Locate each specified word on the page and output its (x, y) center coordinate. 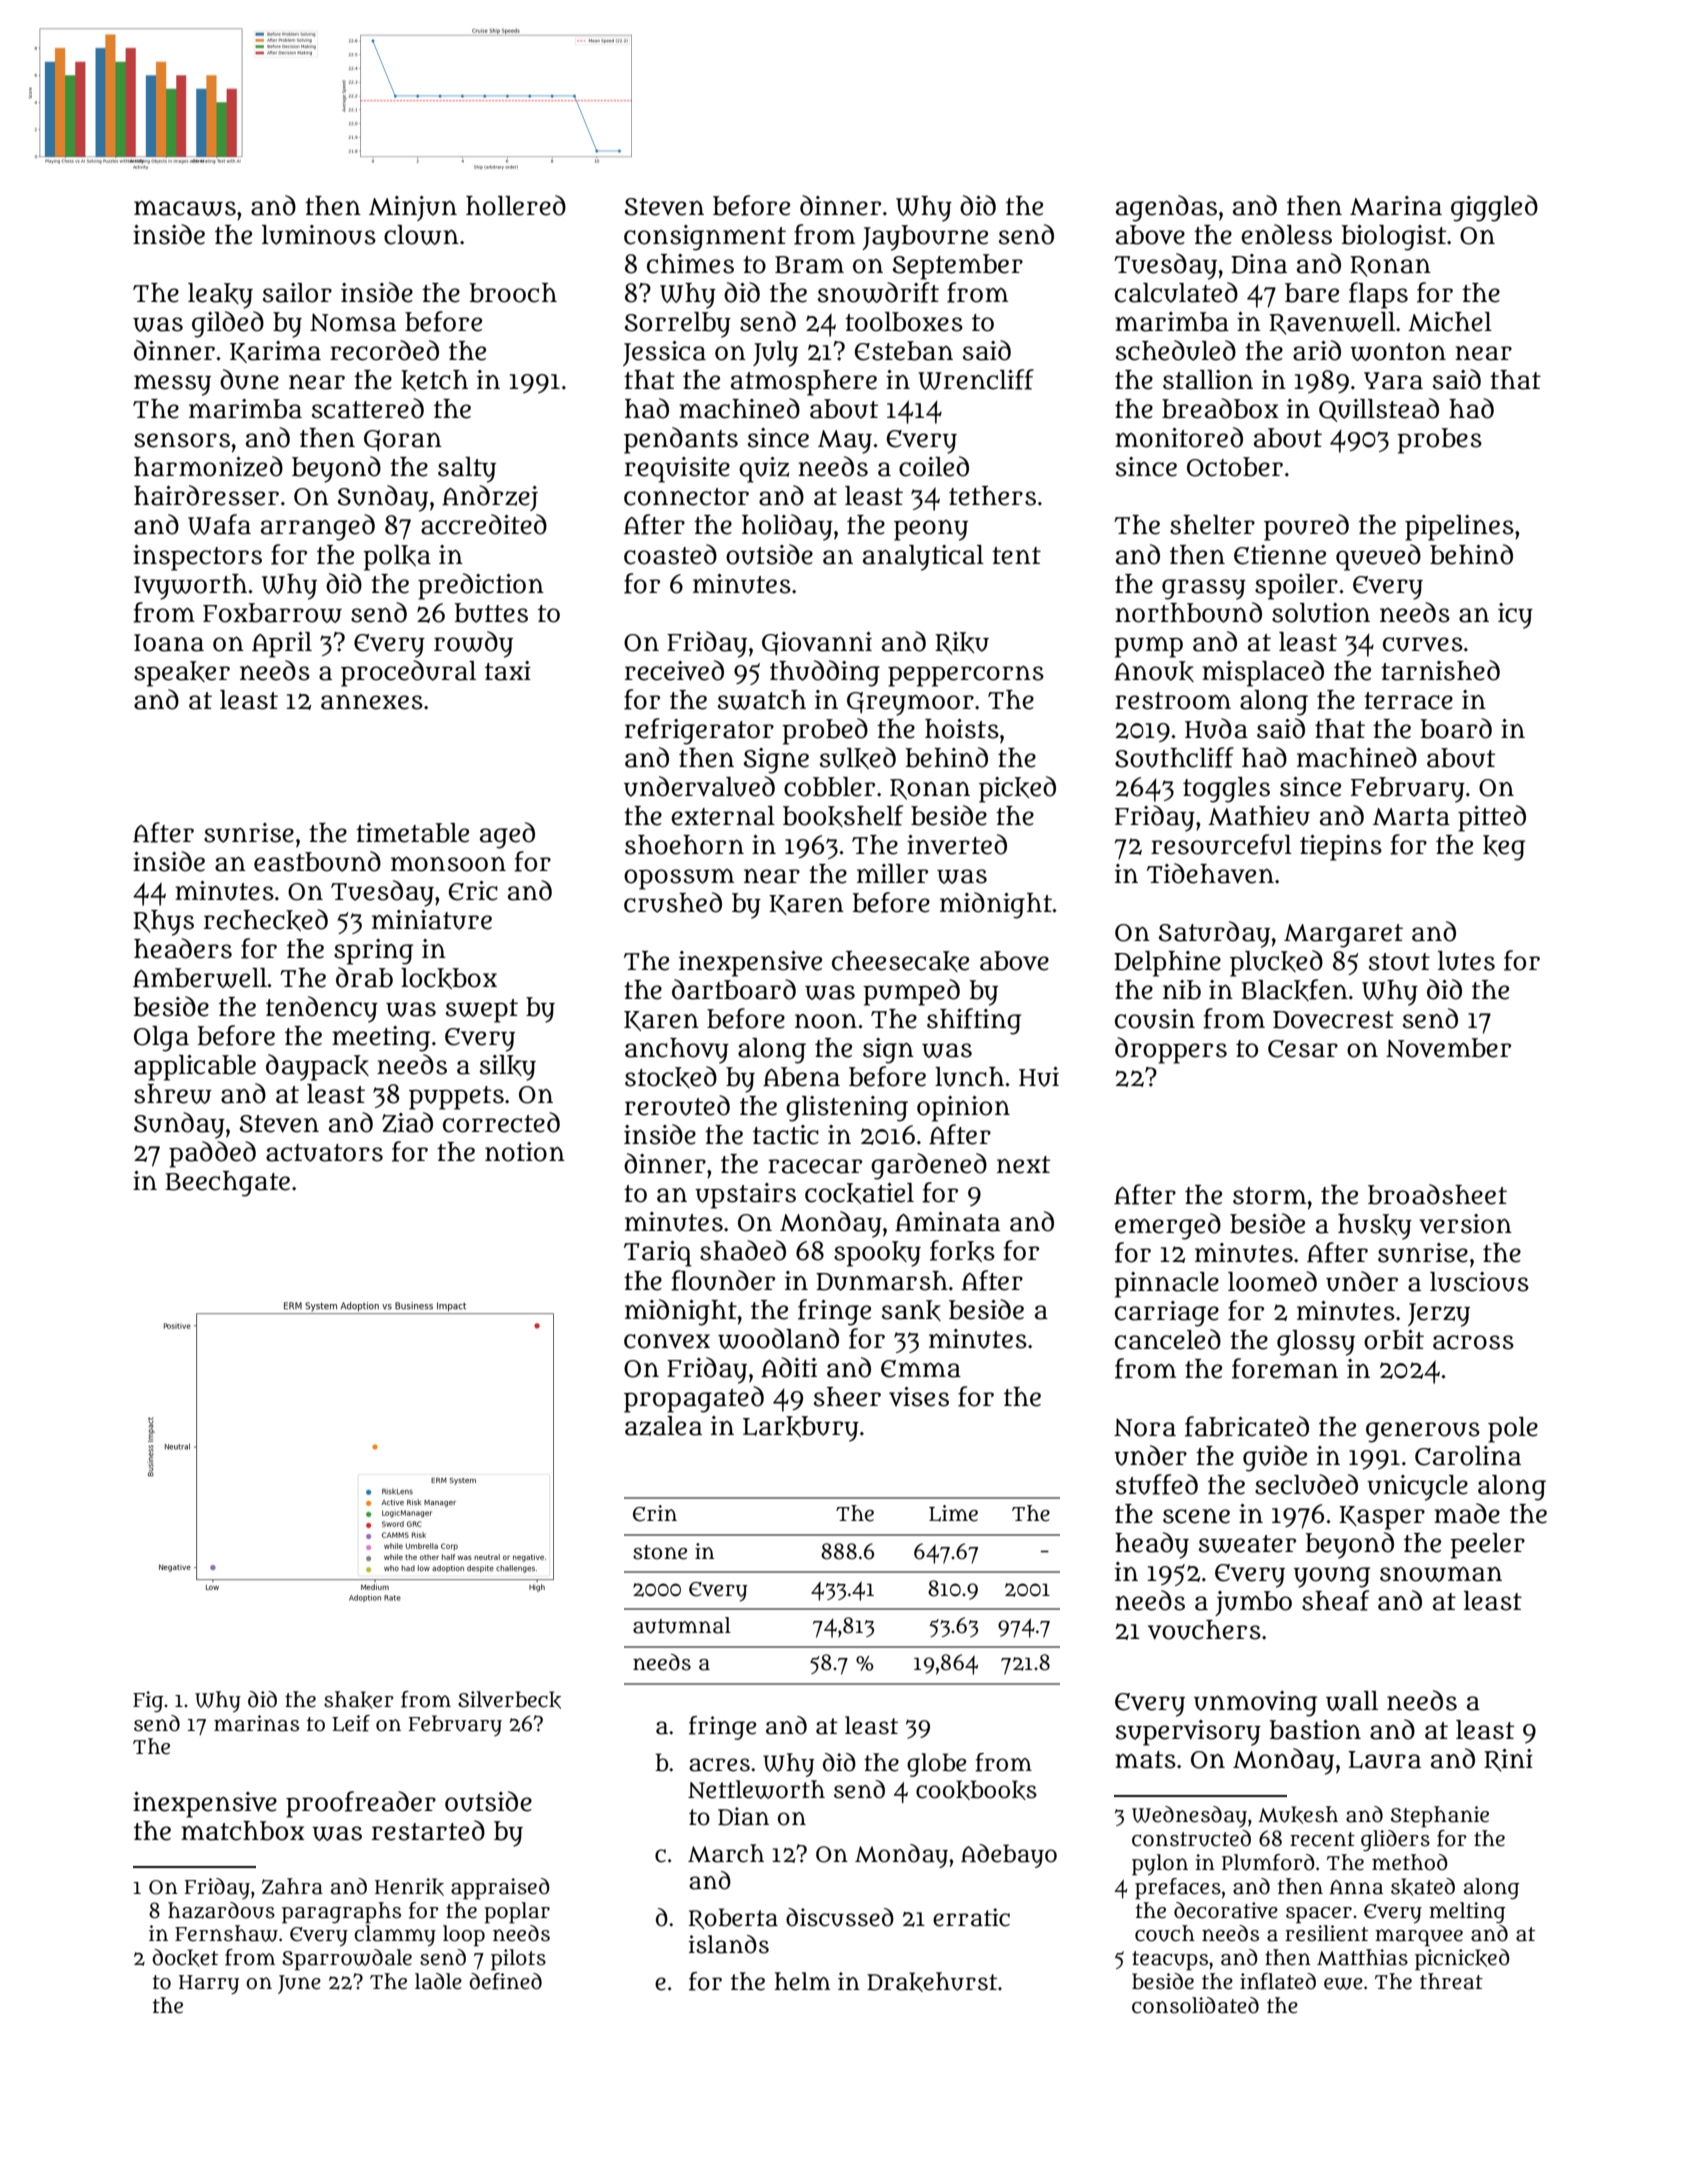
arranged (318, 527)
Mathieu (1259, 816)
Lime (953, 1513)
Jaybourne (925, 238)
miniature (432, 920)
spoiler (1296, 587)
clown (421, 235)
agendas (1166, 208)
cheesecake (900, 961)
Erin (655, 1513)
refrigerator (699, 731)
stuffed (1157, 1484)
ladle (438, 1981)
